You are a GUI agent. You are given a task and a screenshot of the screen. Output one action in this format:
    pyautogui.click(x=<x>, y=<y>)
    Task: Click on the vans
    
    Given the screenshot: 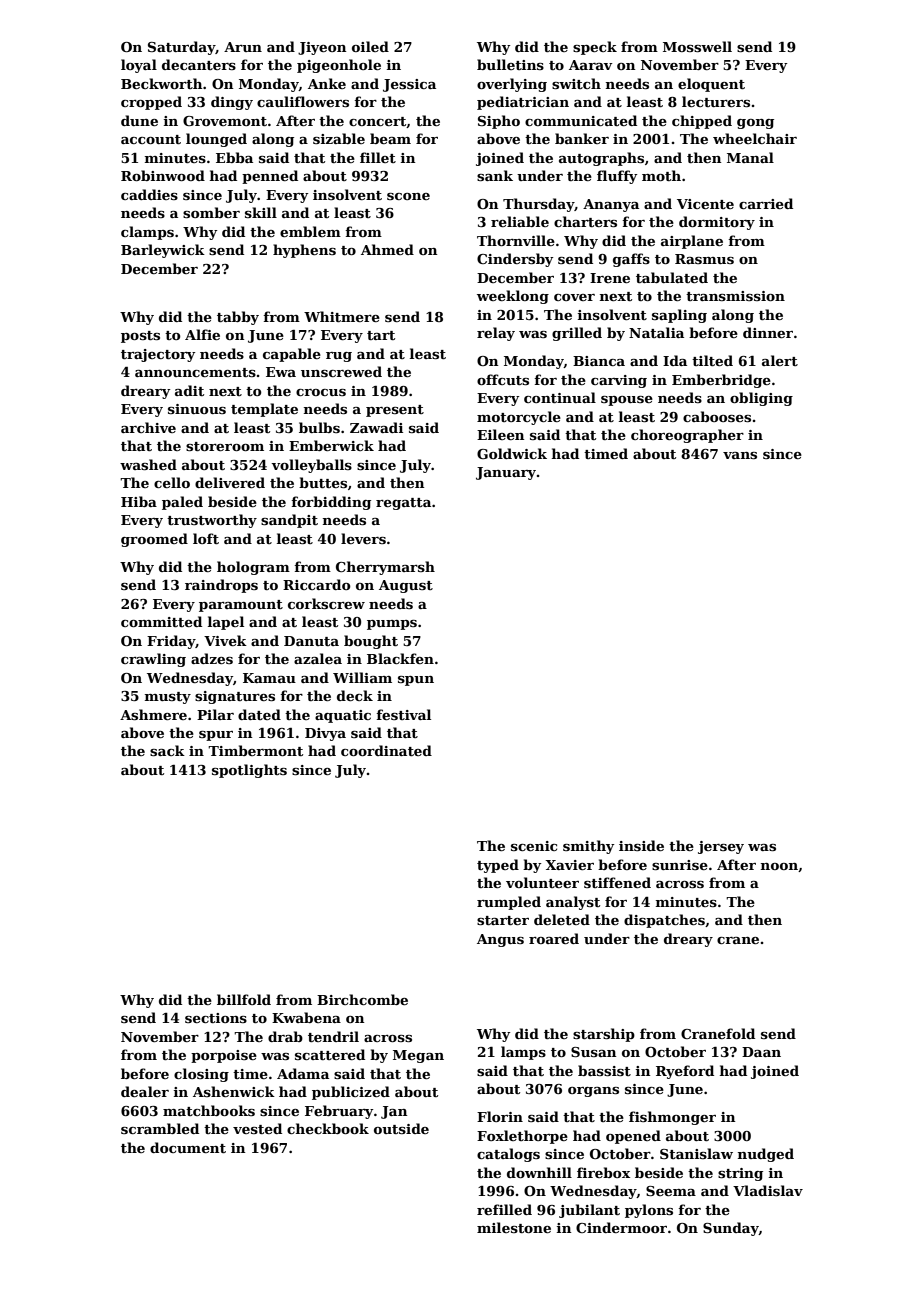 What is the action you would take?
    pyautogui.click(x=740, y=455)
